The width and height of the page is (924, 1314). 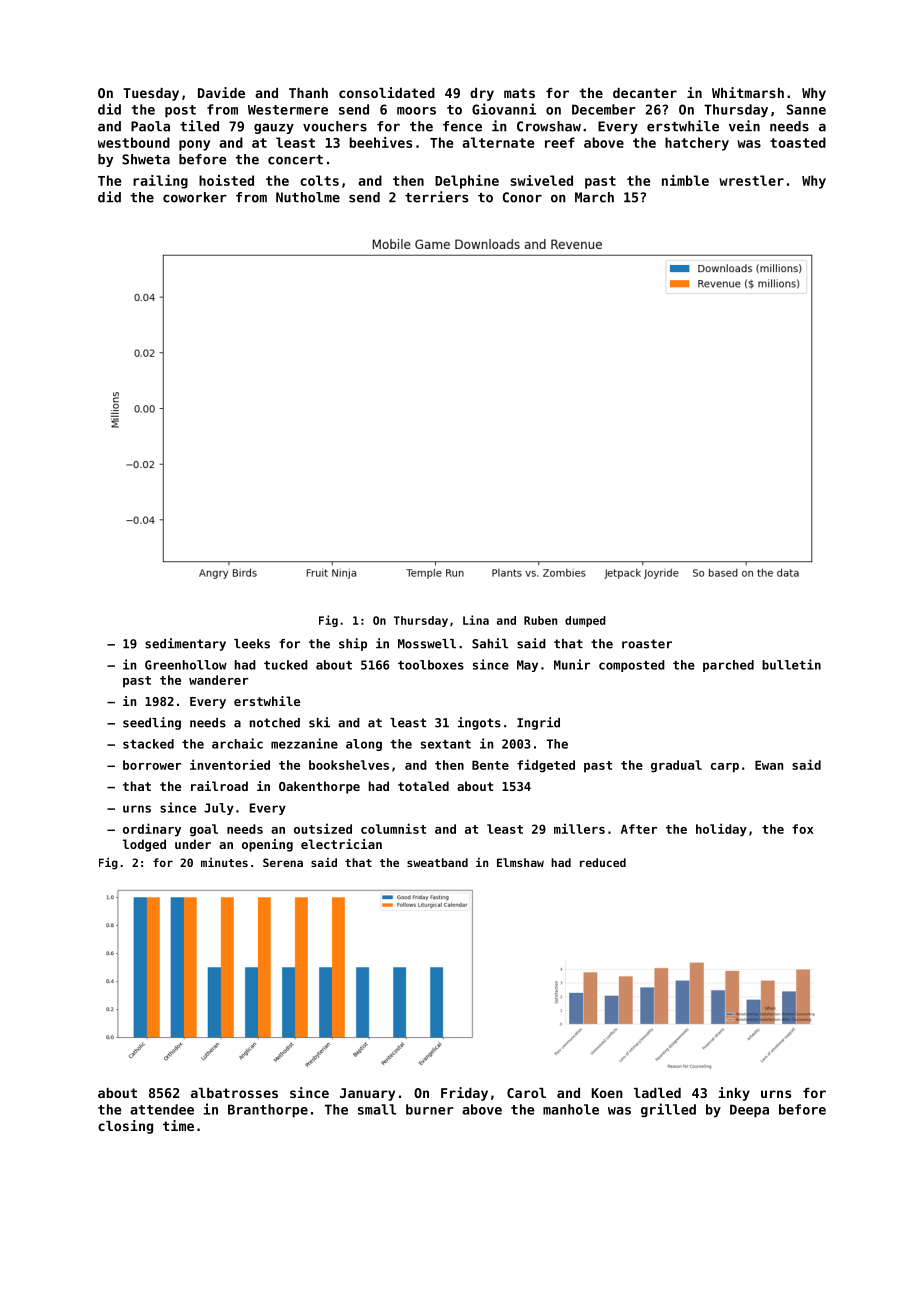 I want to click on time, so click(x=178, y=1125).
